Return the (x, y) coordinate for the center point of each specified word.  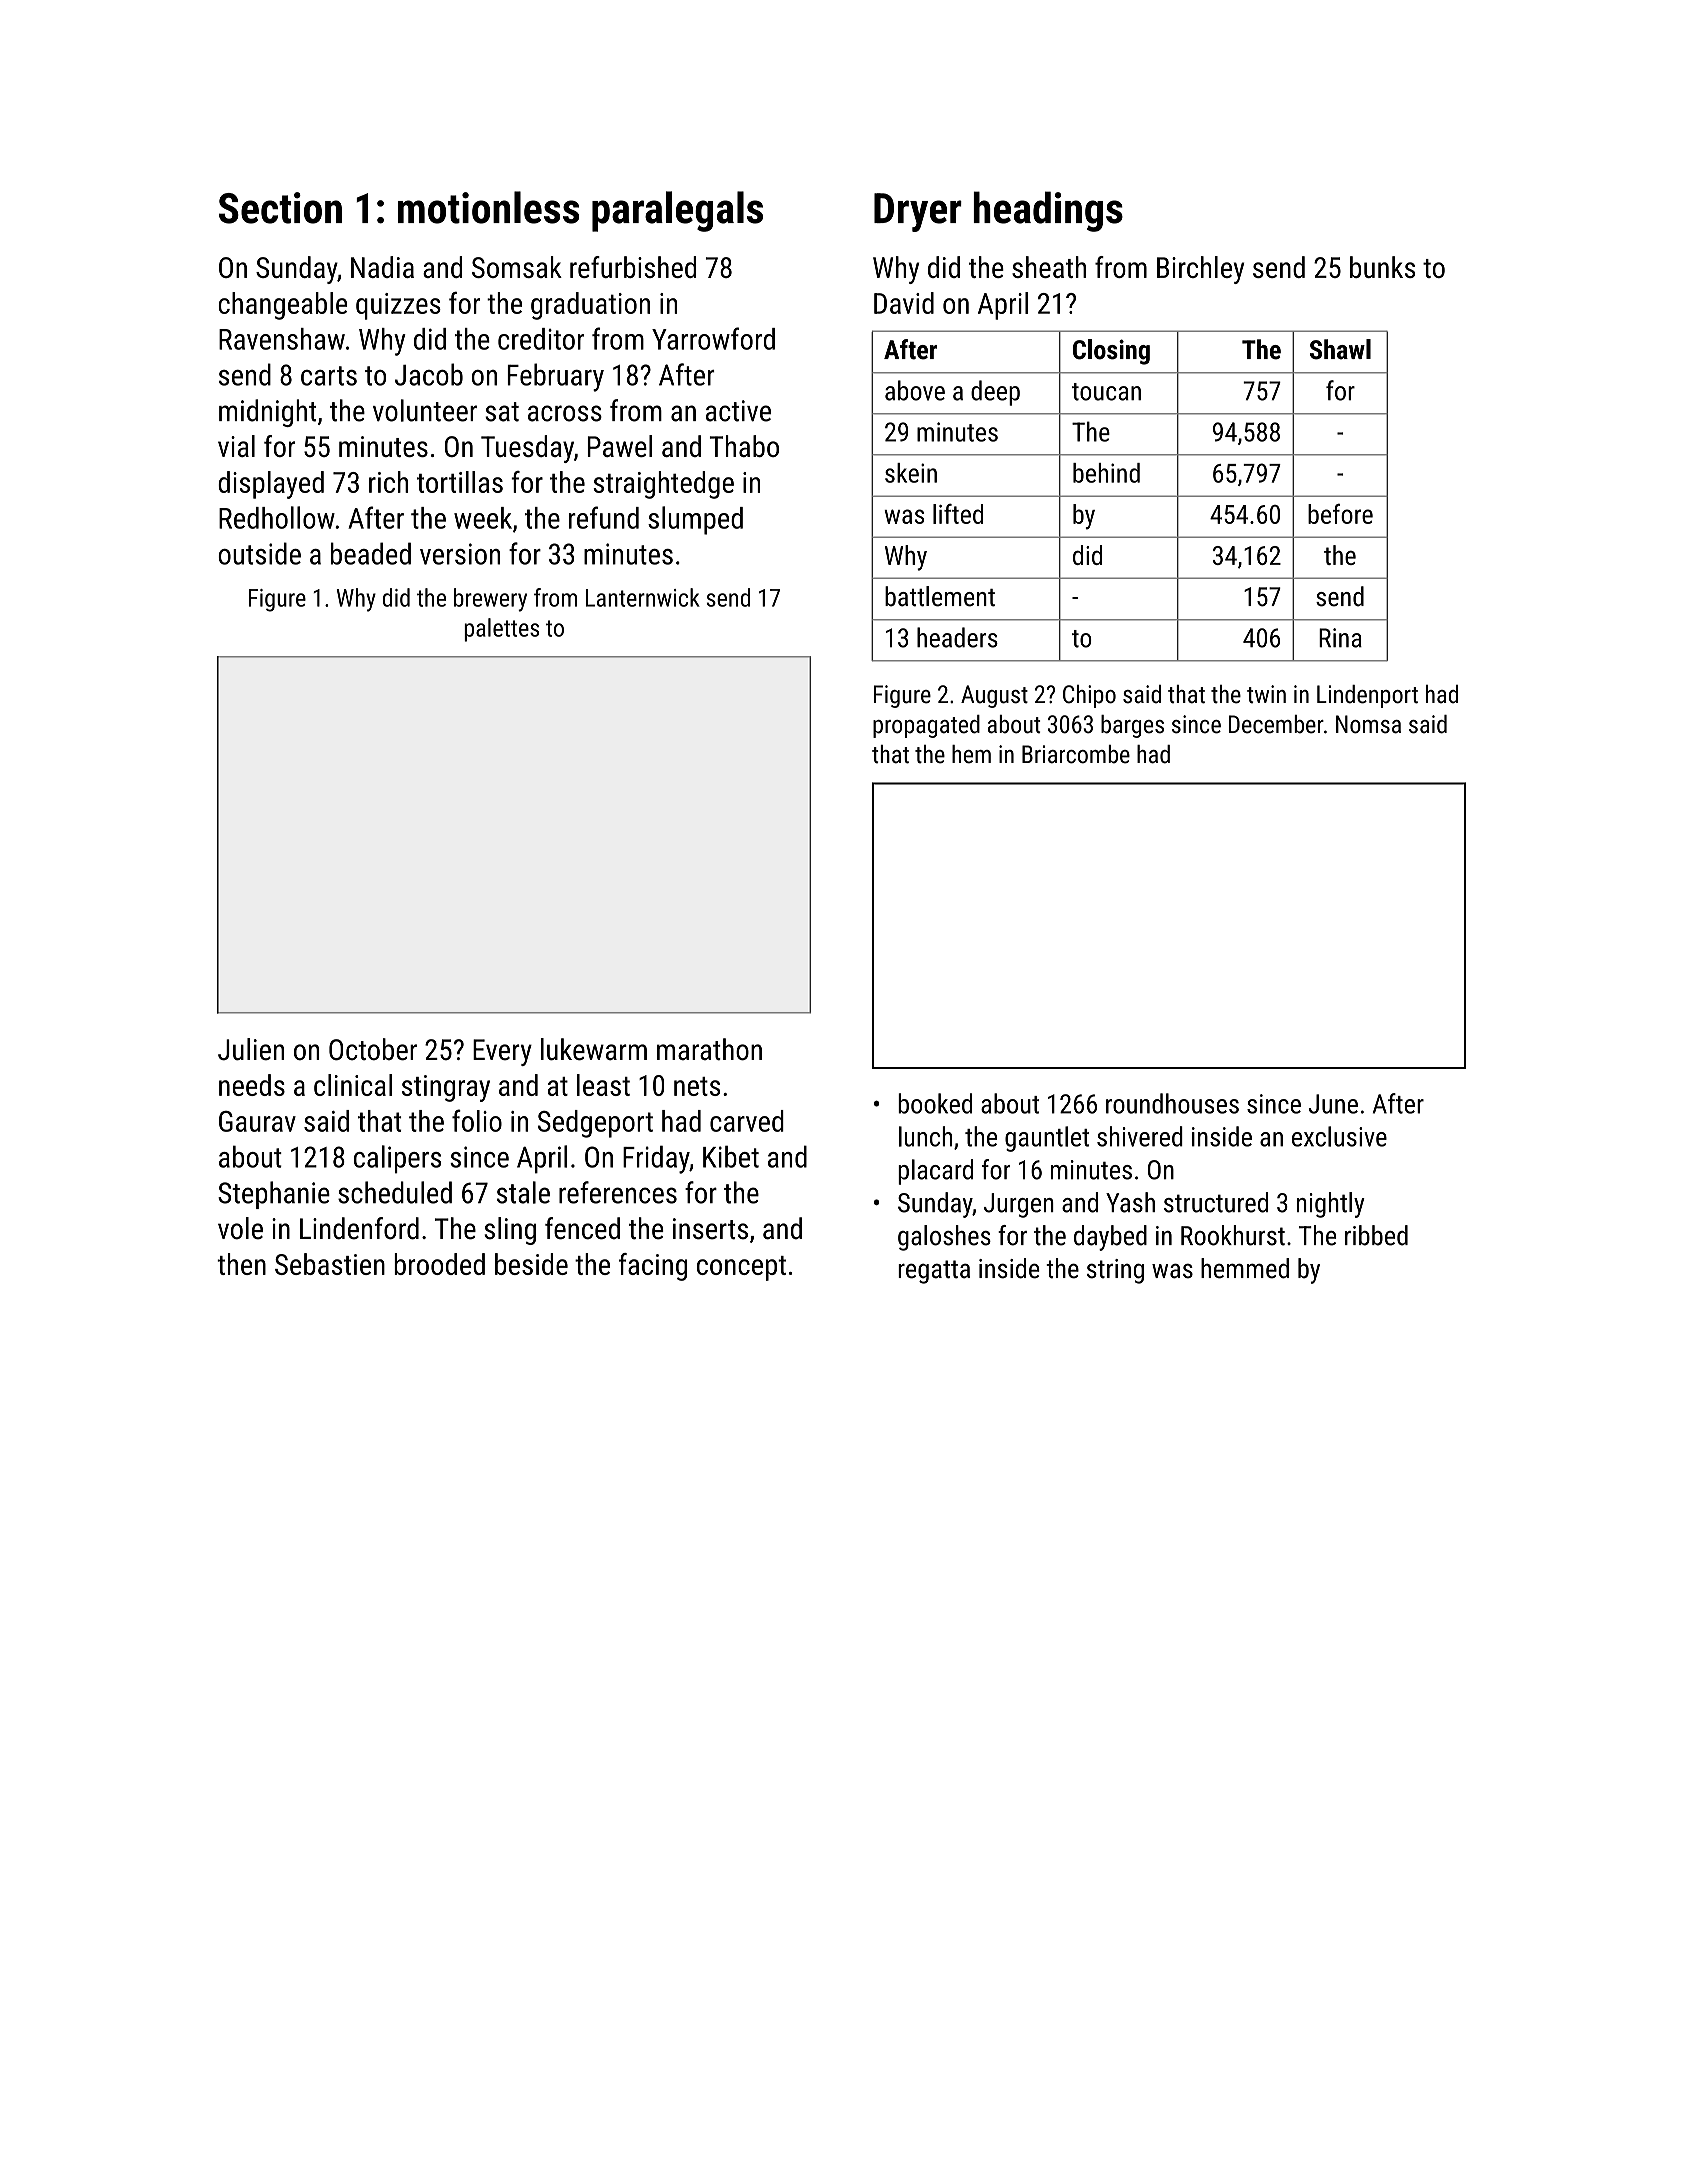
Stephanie (274, 1195)
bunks (1382, 267)
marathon (709, 1049)
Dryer (918, 212)
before (1340, 514)
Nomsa (1368, 724)
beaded (371, 553)
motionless (488, 207)
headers (957, 637)
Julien (251, 1049)
